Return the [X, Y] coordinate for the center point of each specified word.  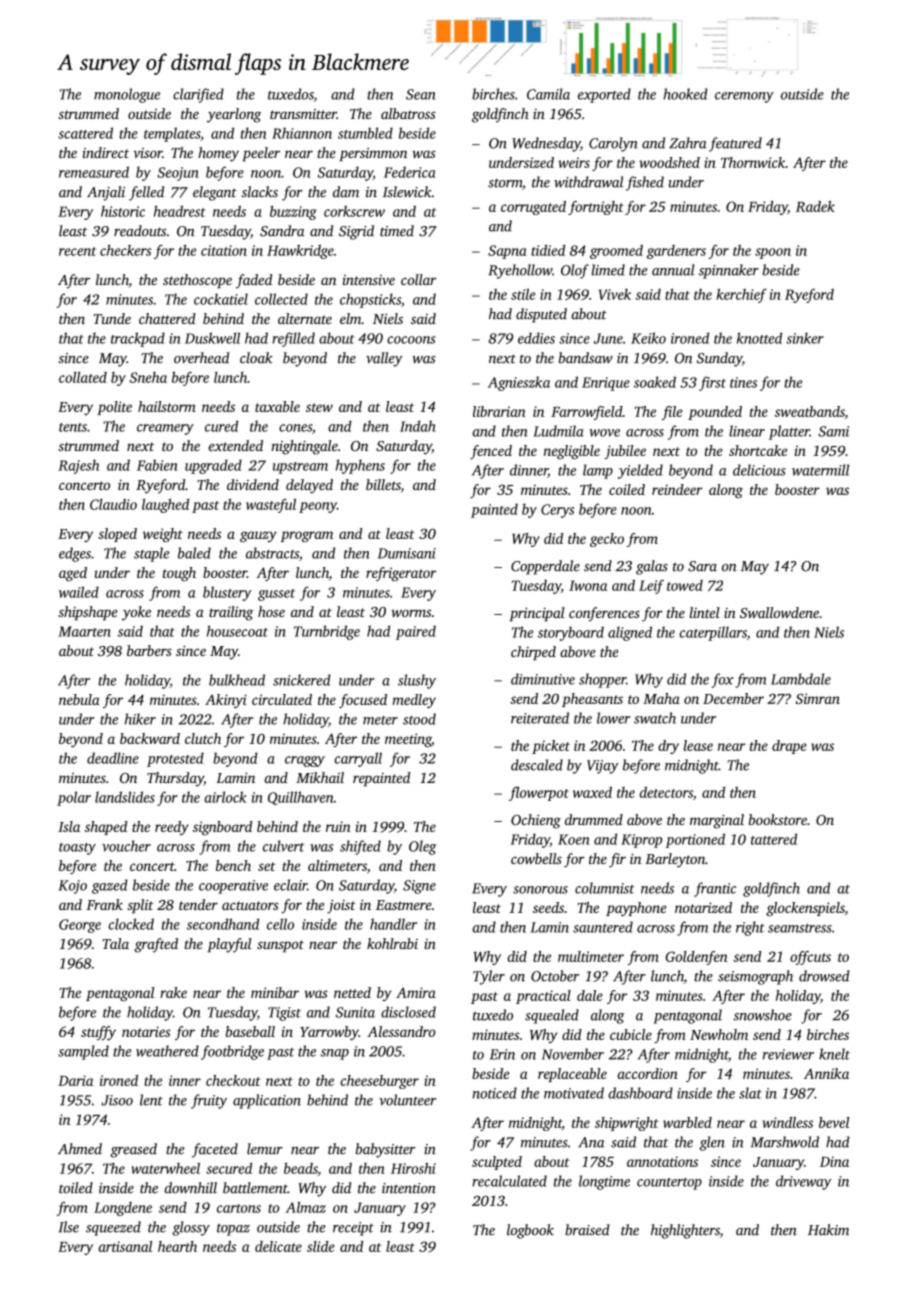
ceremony [744, 97]
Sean [420, 94]
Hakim [828, 1230]
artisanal [125, 1246]
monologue [127, 95]
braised [587, 1230]
